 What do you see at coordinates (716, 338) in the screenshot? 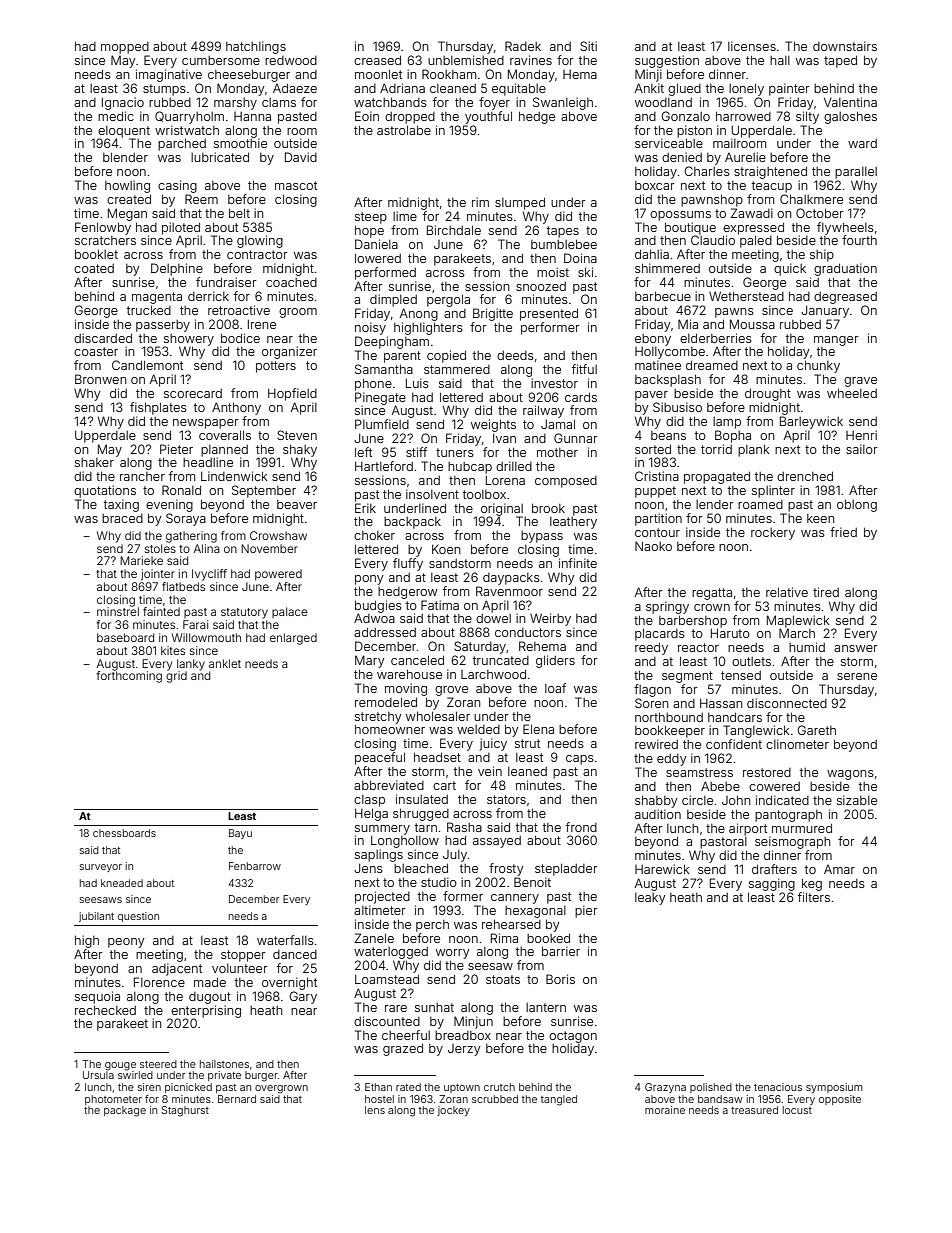
I see `elderberries` at bounding box center [716, 338].
